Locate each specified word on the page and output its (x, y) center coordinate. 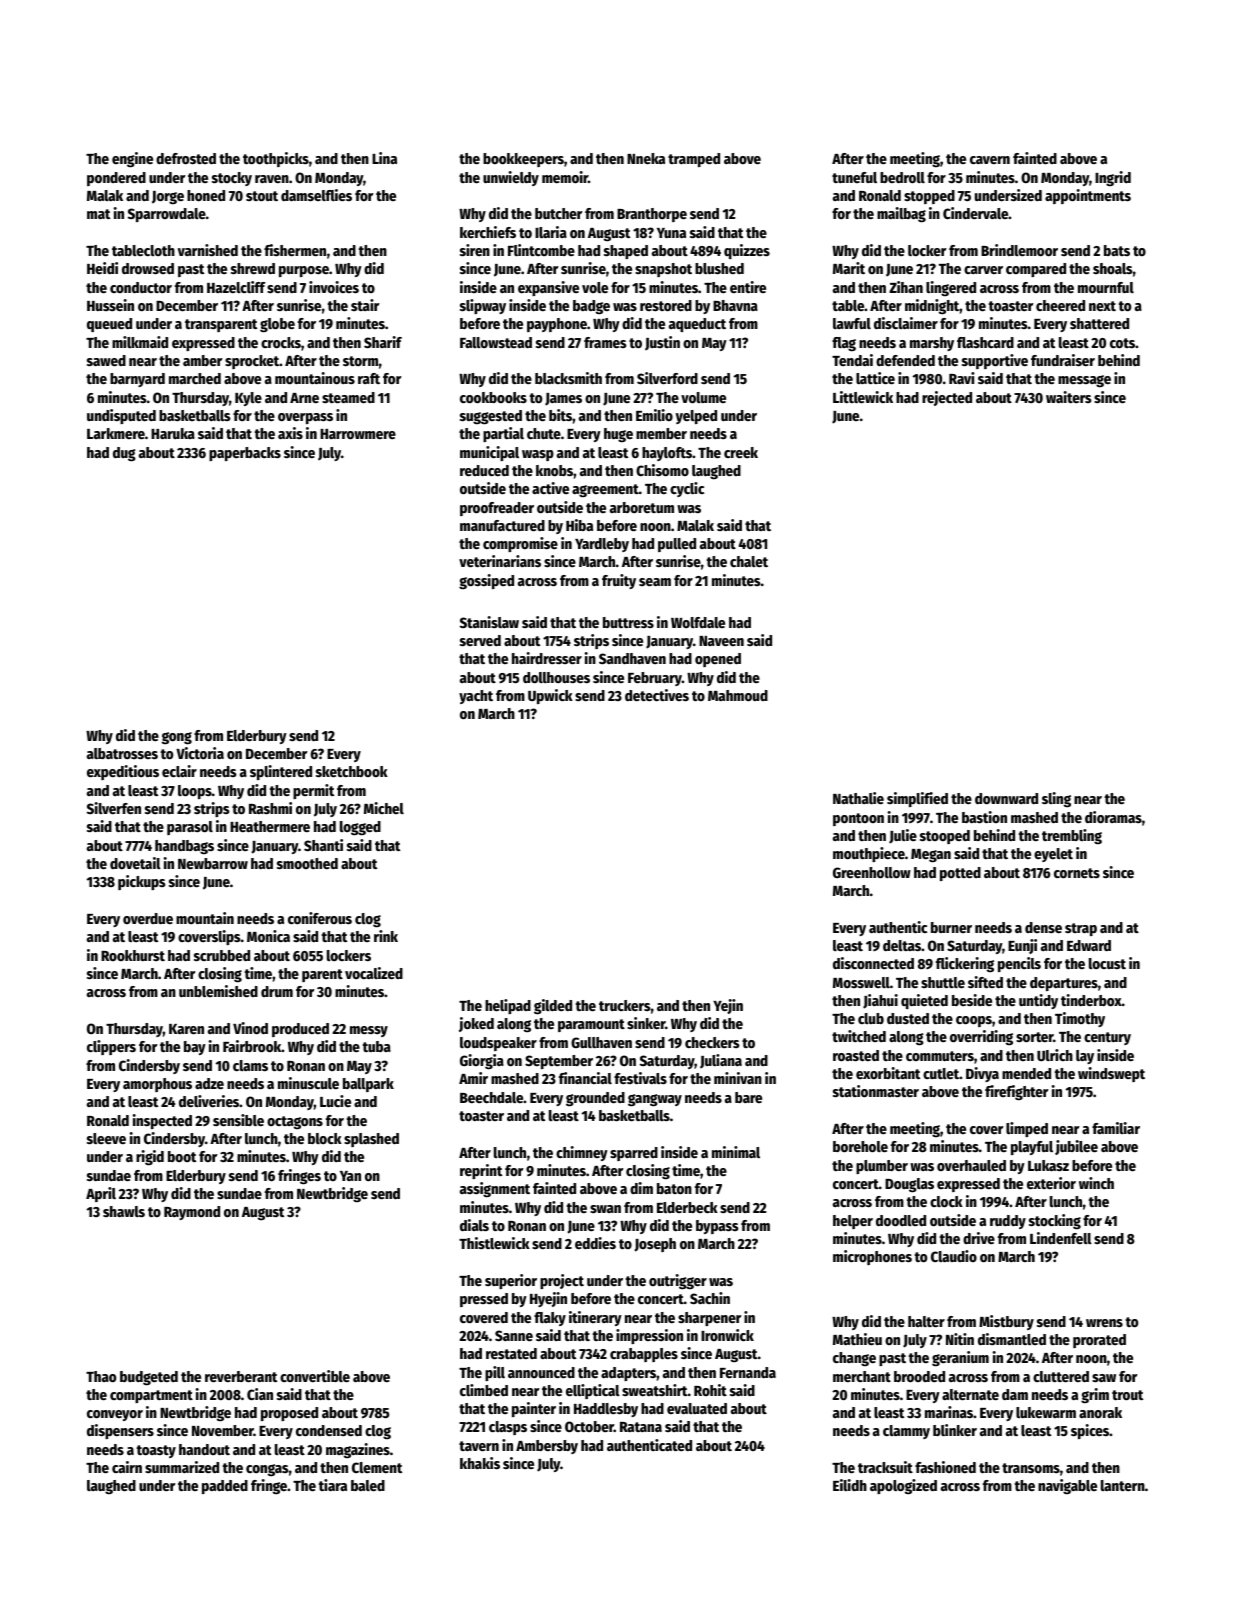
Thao (101, 1376)
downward (1006, 798)
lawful (852, 323)
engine (132, 160)
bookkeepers (523, 160)
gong (177, 738)
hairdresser (547, 658)
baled (368, 1485)
